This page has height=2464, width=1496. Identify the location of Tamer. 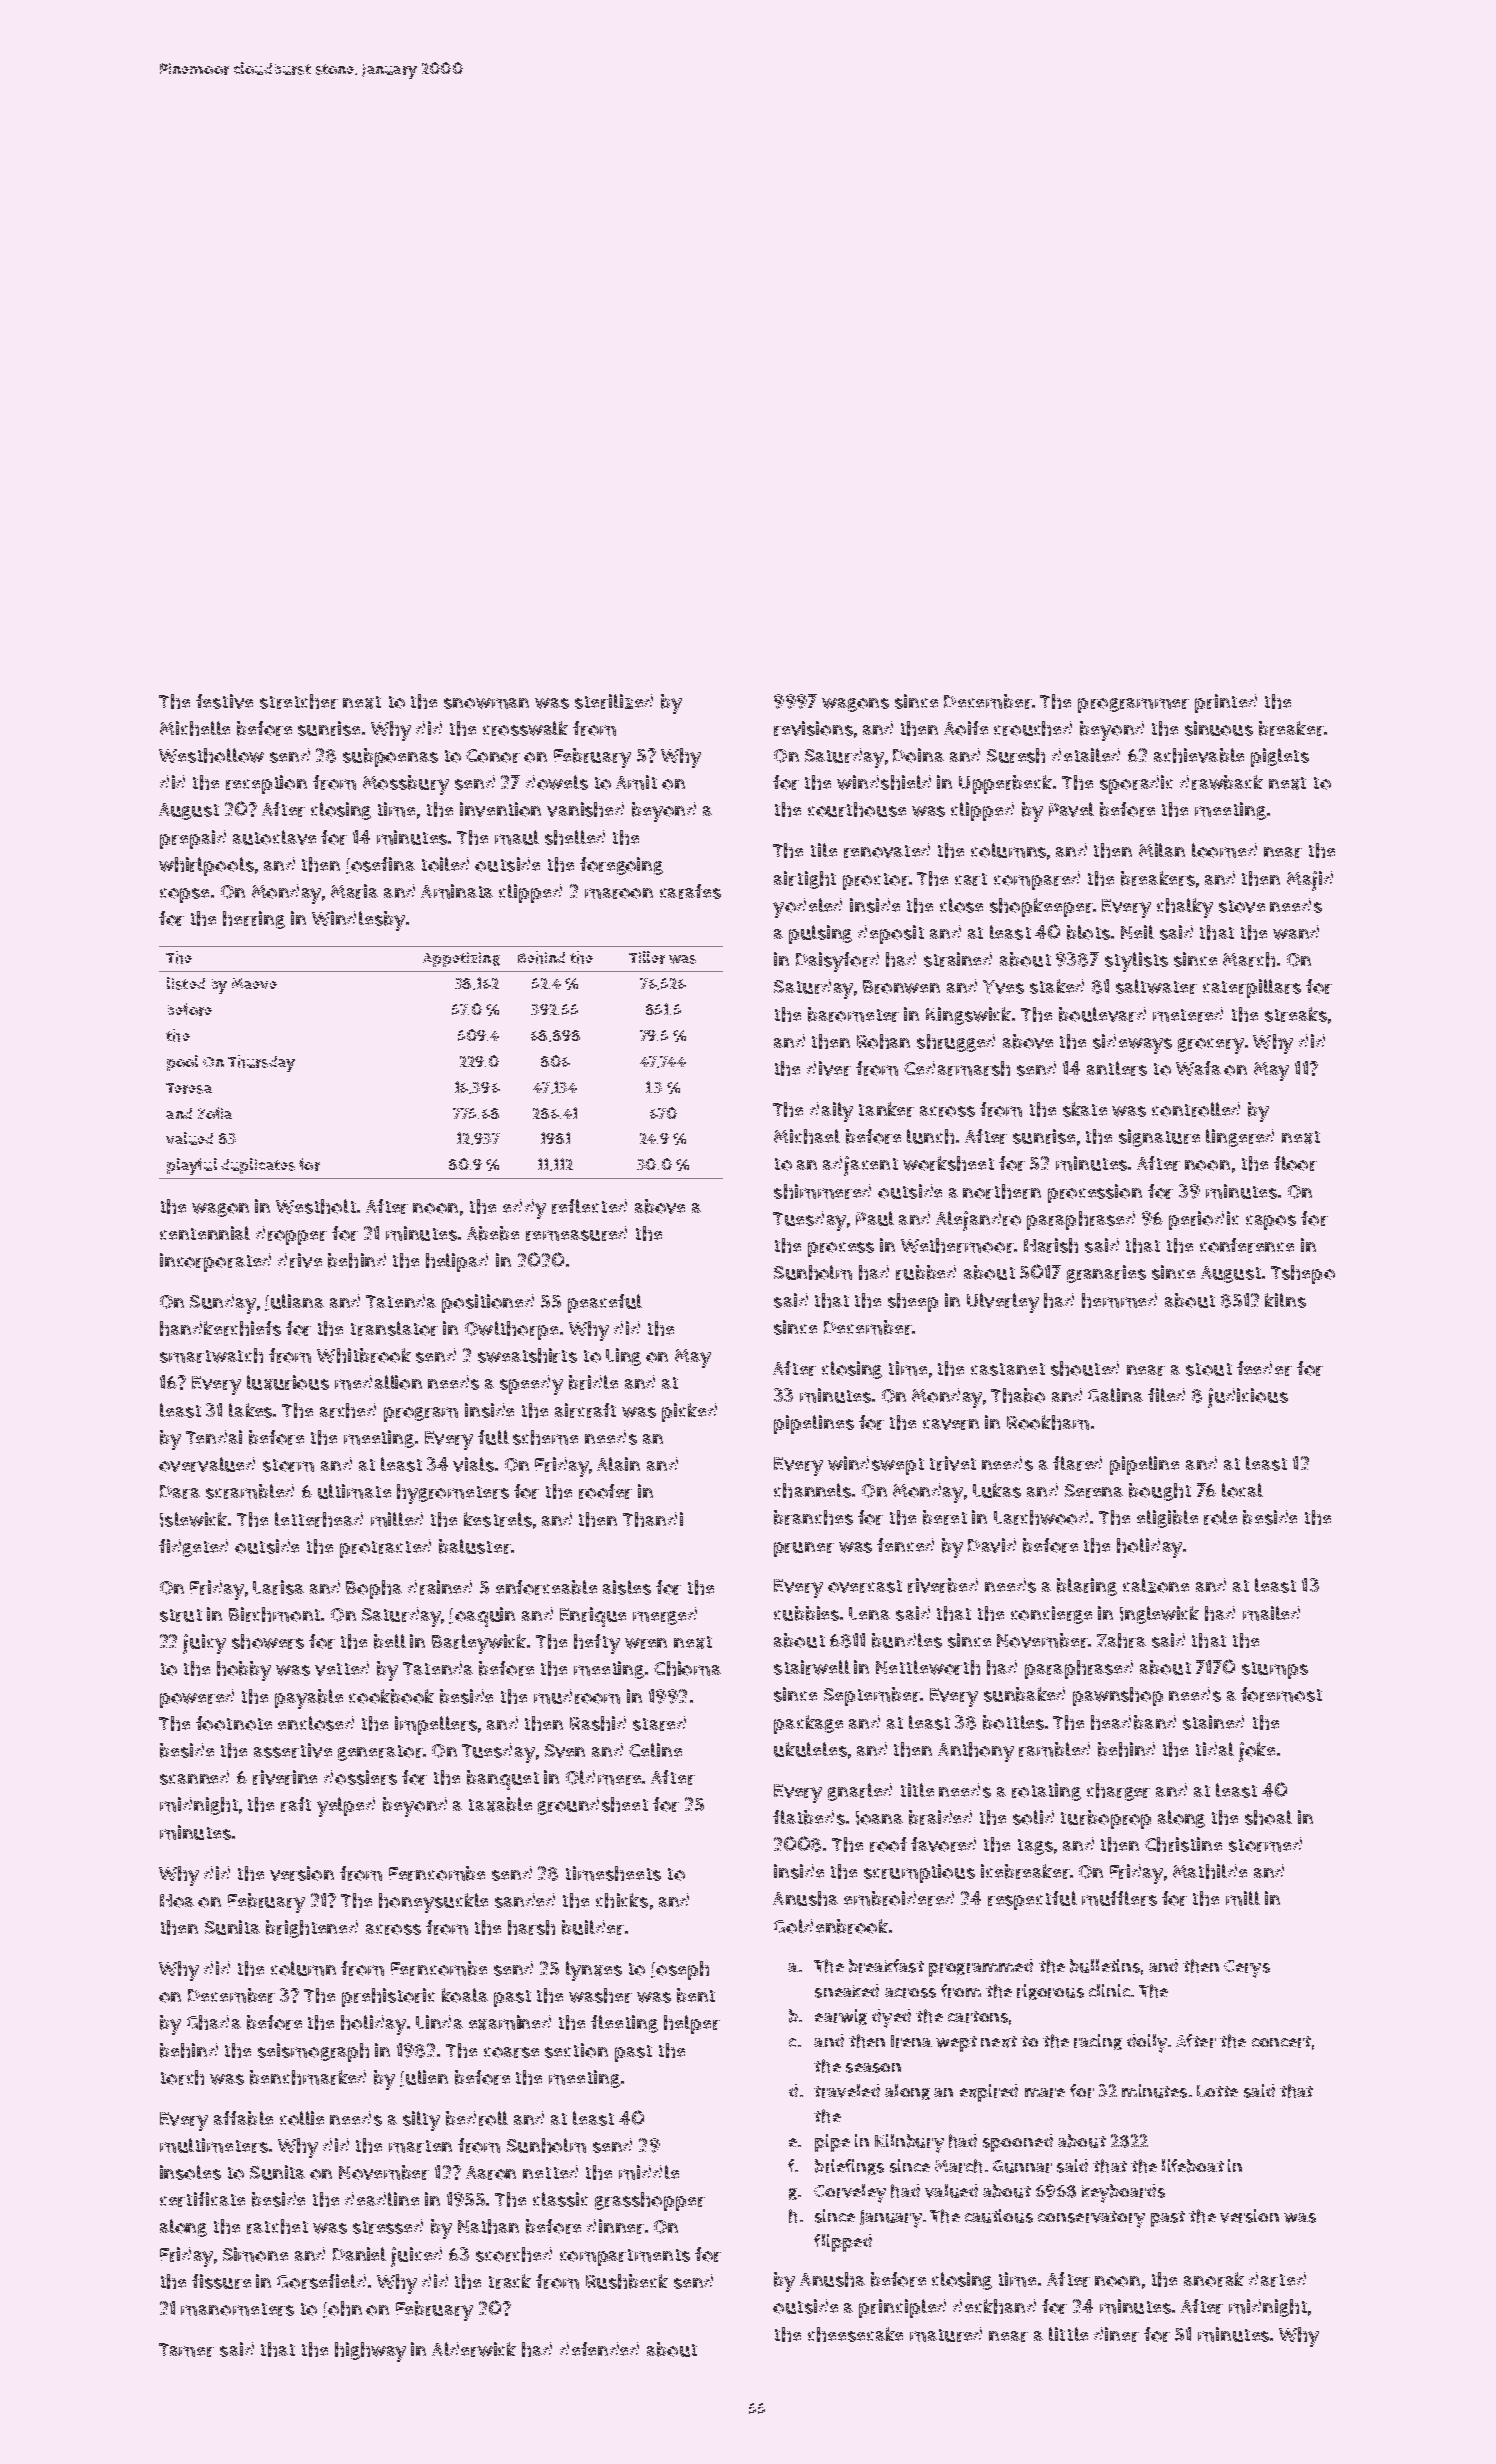
(186, 2350).
